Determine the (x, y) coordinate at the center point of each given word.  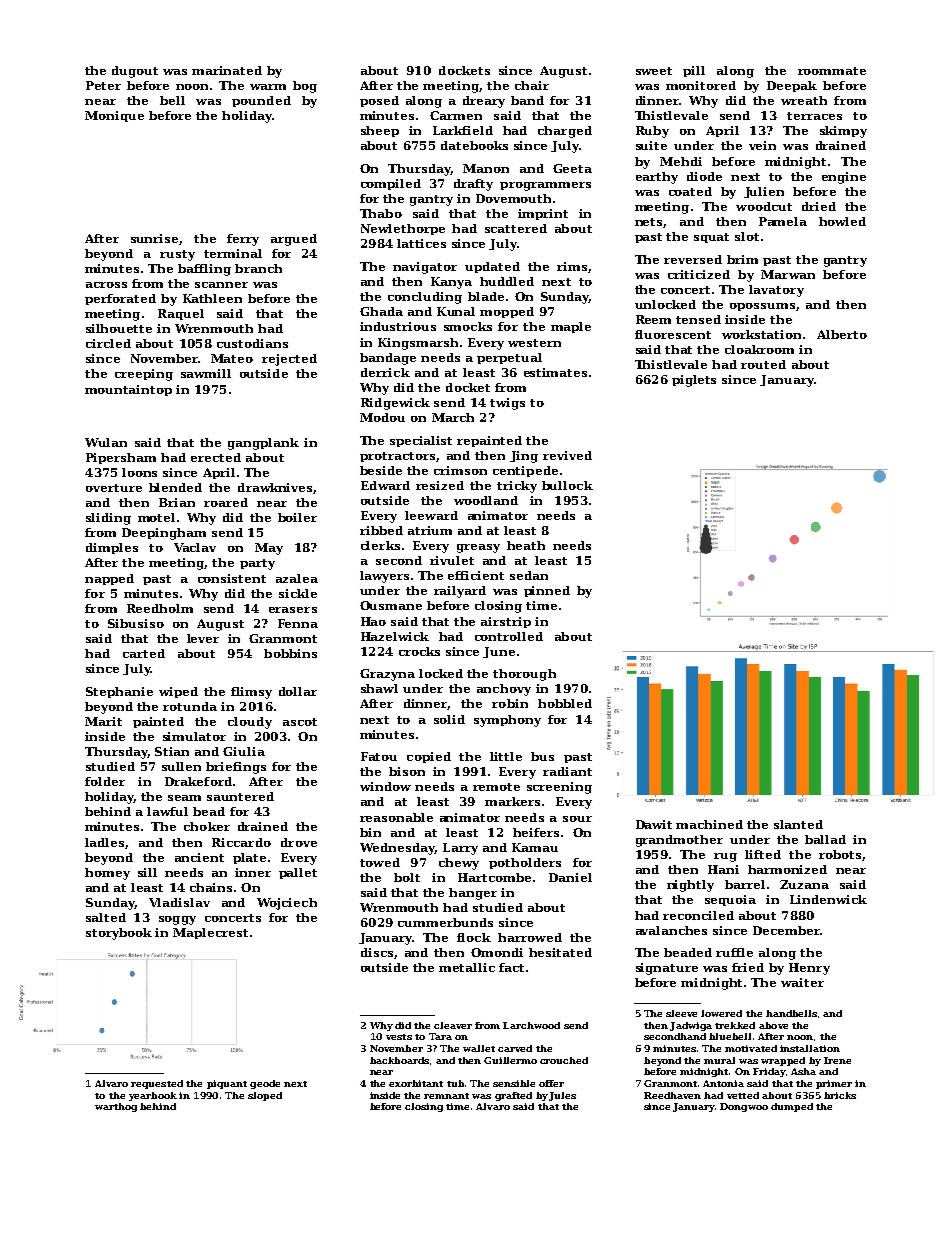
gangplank (263, 444)
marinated (227, 70)
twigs (507, 404)
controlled (509, 636)
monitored (701, 85)
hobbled (565, 703)
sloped (265, 1096)
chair (532, 85)
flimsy (251, 693)
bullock (567, 485)
